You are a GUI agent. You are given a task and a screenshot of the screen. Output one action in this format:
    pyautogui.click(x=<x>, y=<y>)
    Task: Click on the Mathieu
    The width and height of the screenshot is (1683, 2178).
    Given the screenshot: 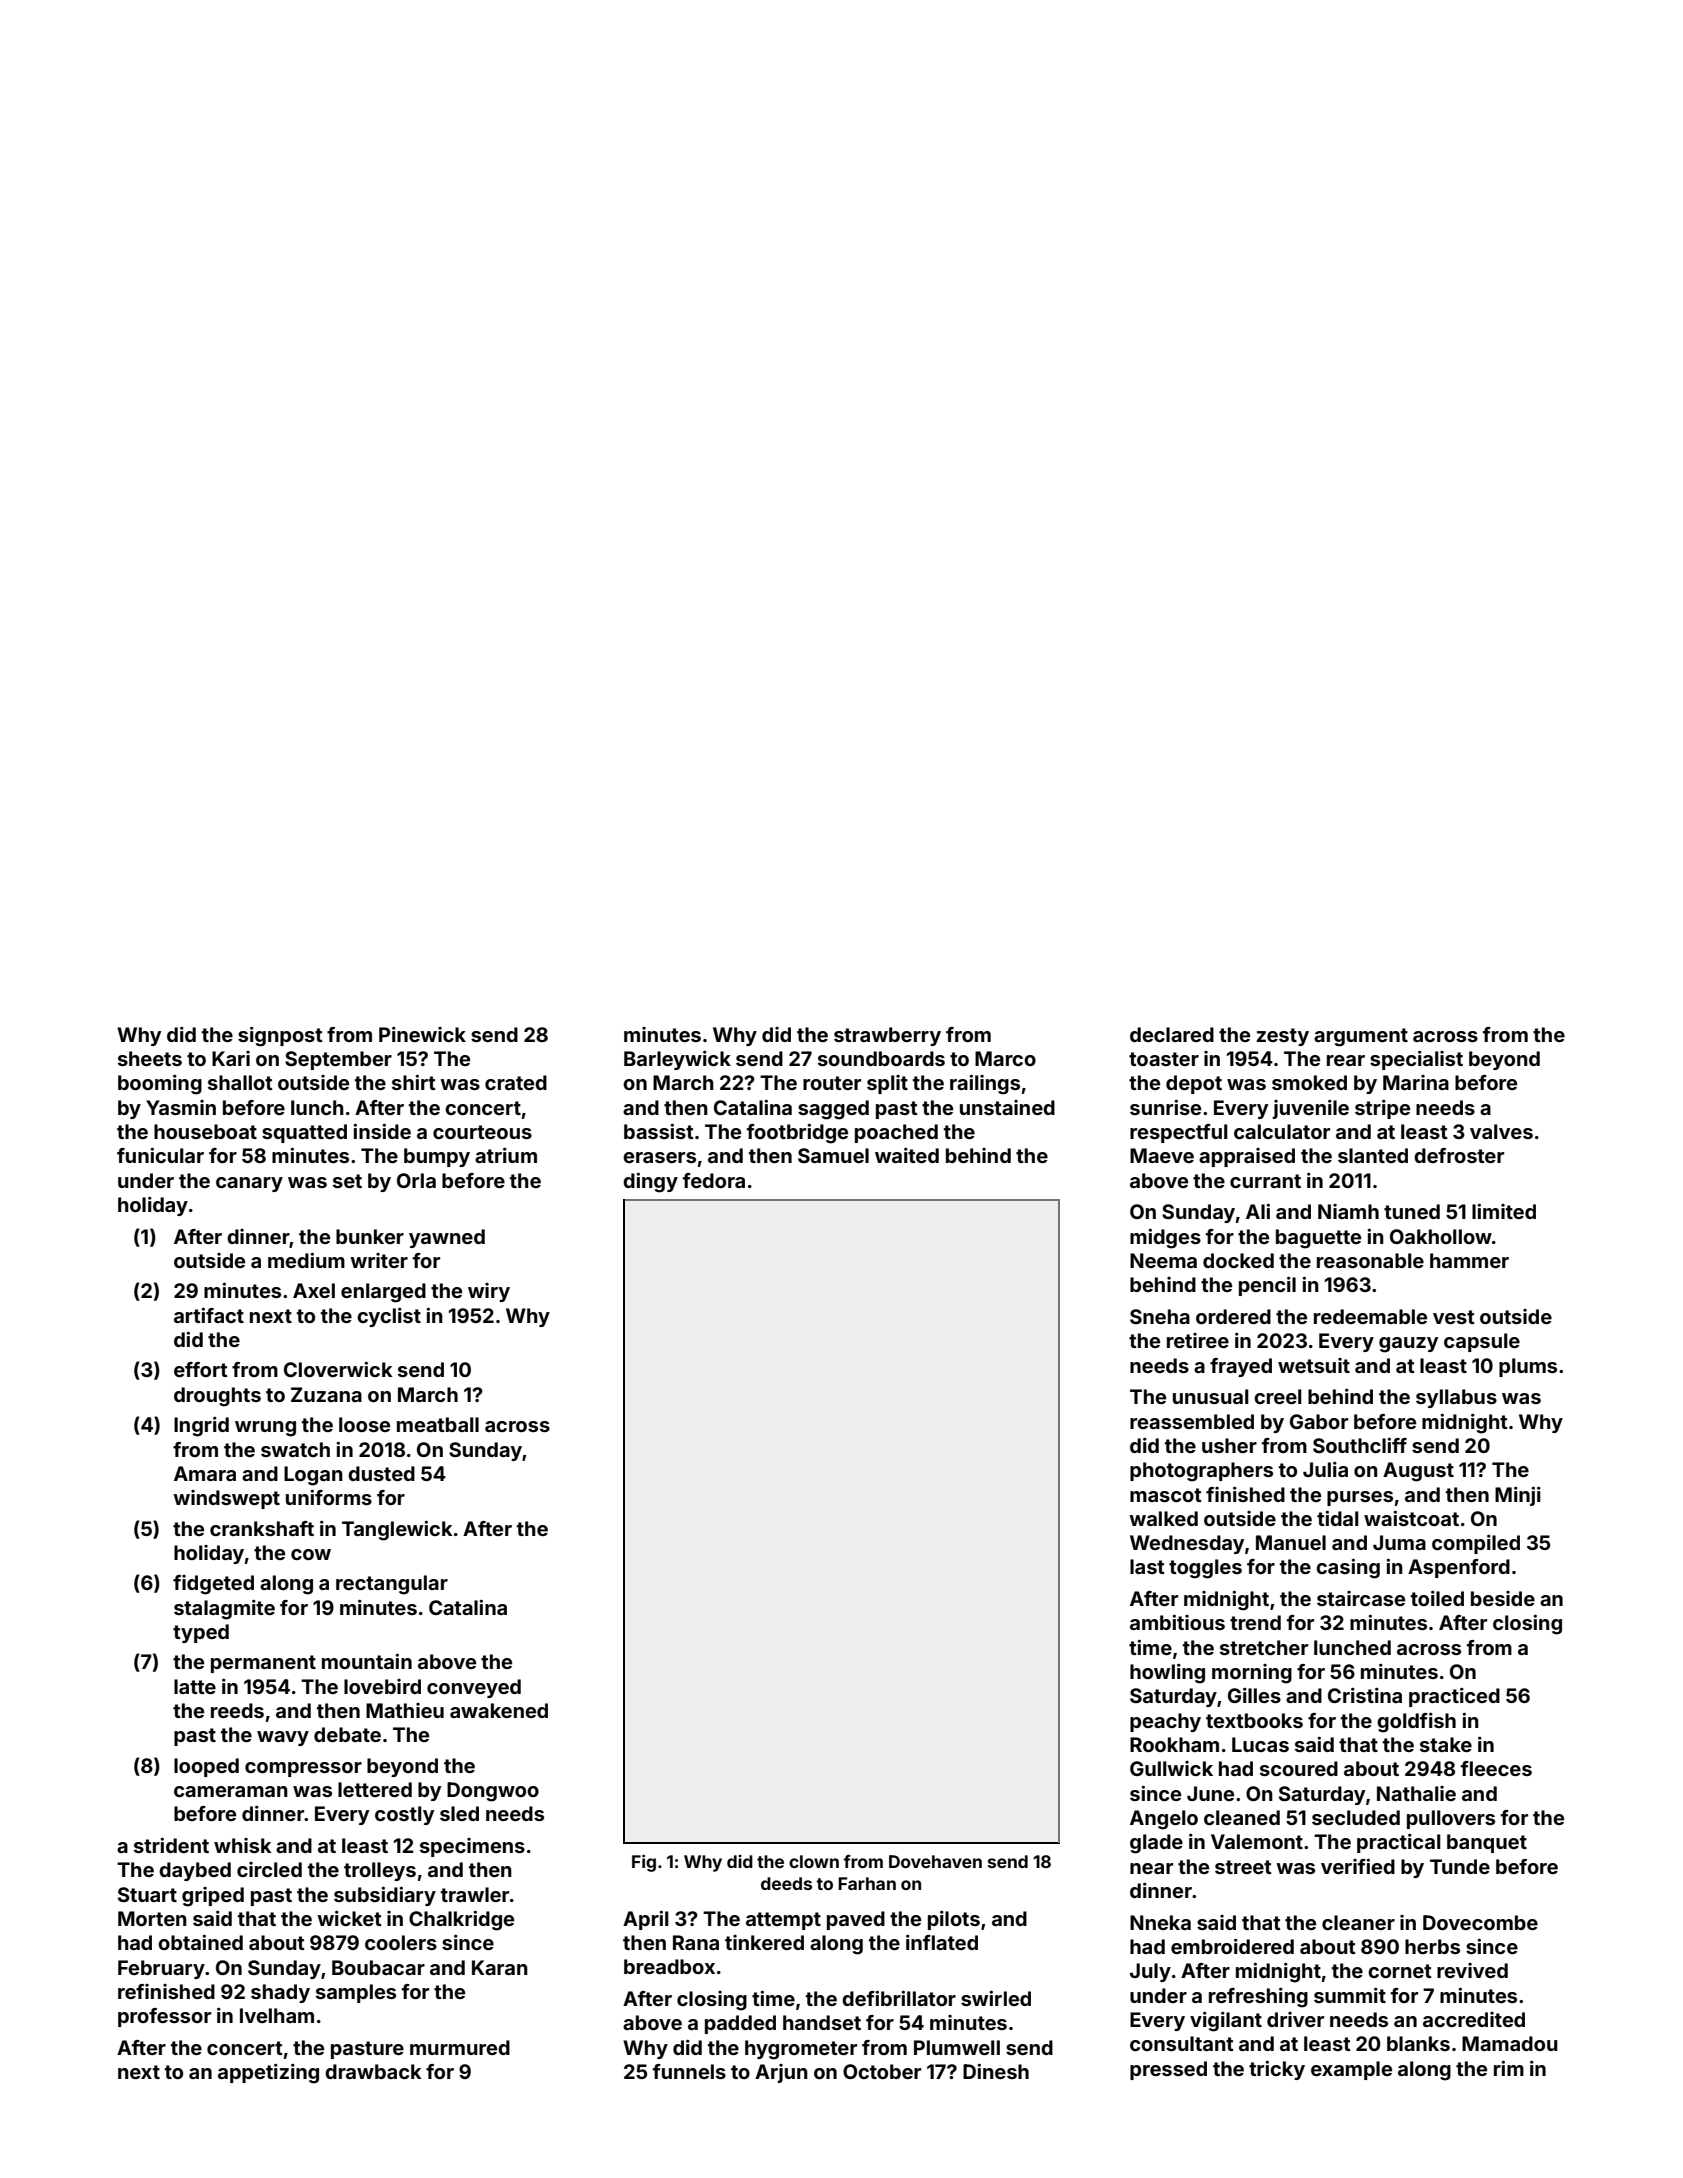 What is the action you would take?
    pyautogui.click(x=405, y=1710)
